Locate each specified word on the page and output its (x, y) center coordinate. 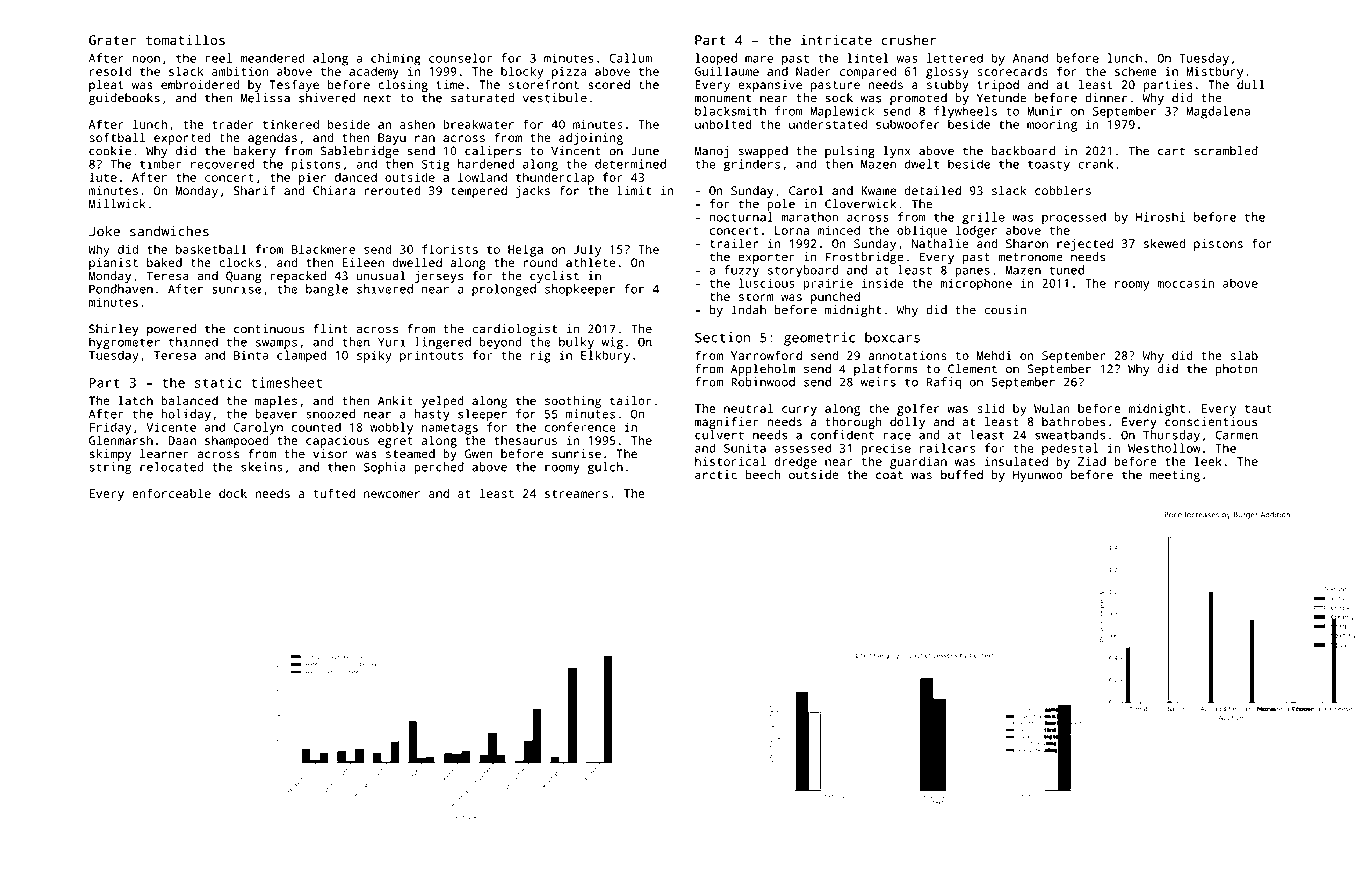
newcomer (392, 494)
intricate (836, 40)
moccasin (1185, 283)
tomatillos (185, 39)
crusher (908, 40)
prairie (828, 284)
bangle (327, 290)
